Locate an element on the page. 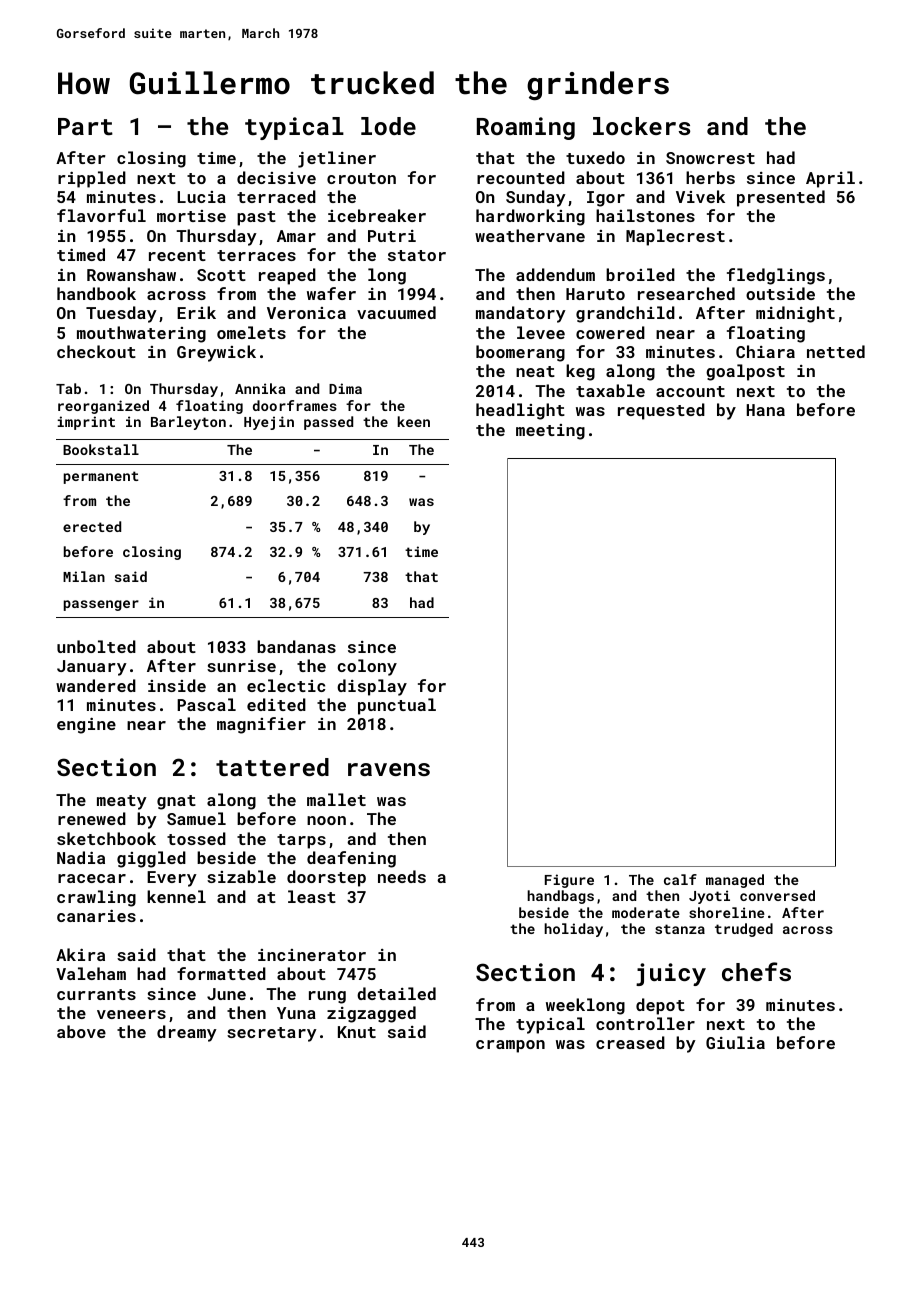  meeting is located at coordinates (550, 432).
